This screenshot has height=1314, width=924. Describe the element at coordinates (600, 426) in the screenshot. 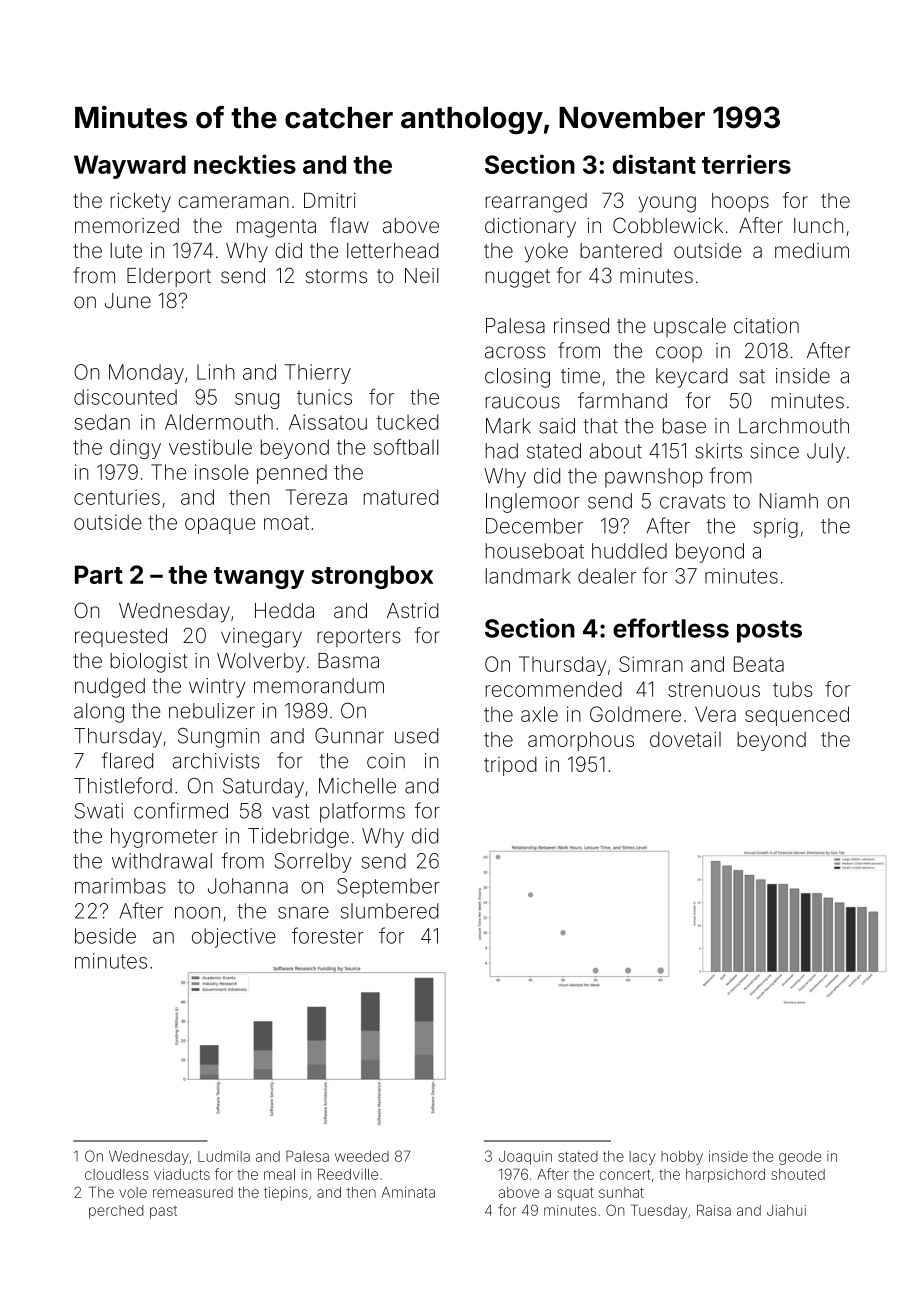

I see `that` at that location.
